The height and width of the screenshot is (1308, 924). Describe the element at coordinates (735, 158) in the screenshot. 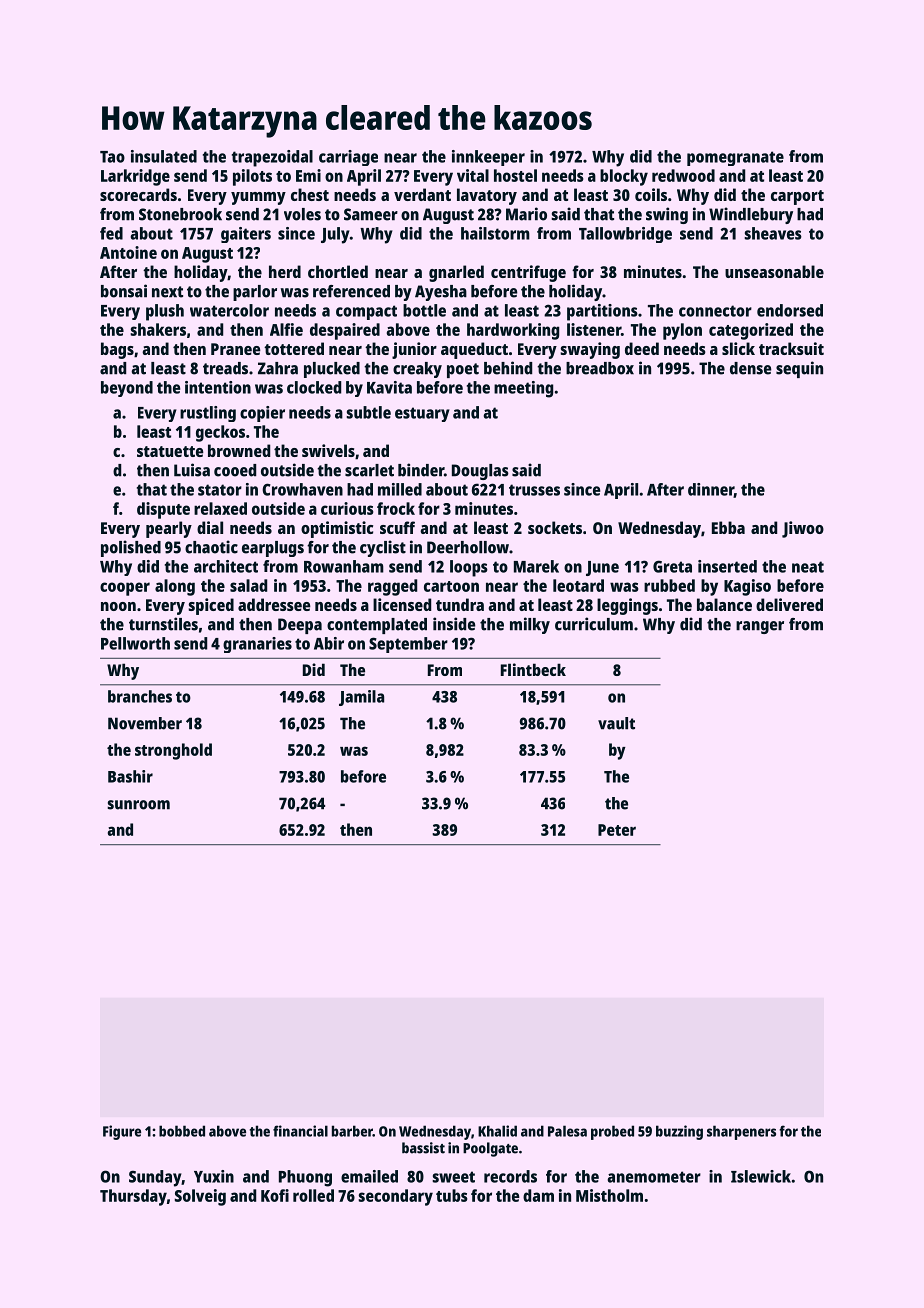

I see `pomegranate` at that location.
